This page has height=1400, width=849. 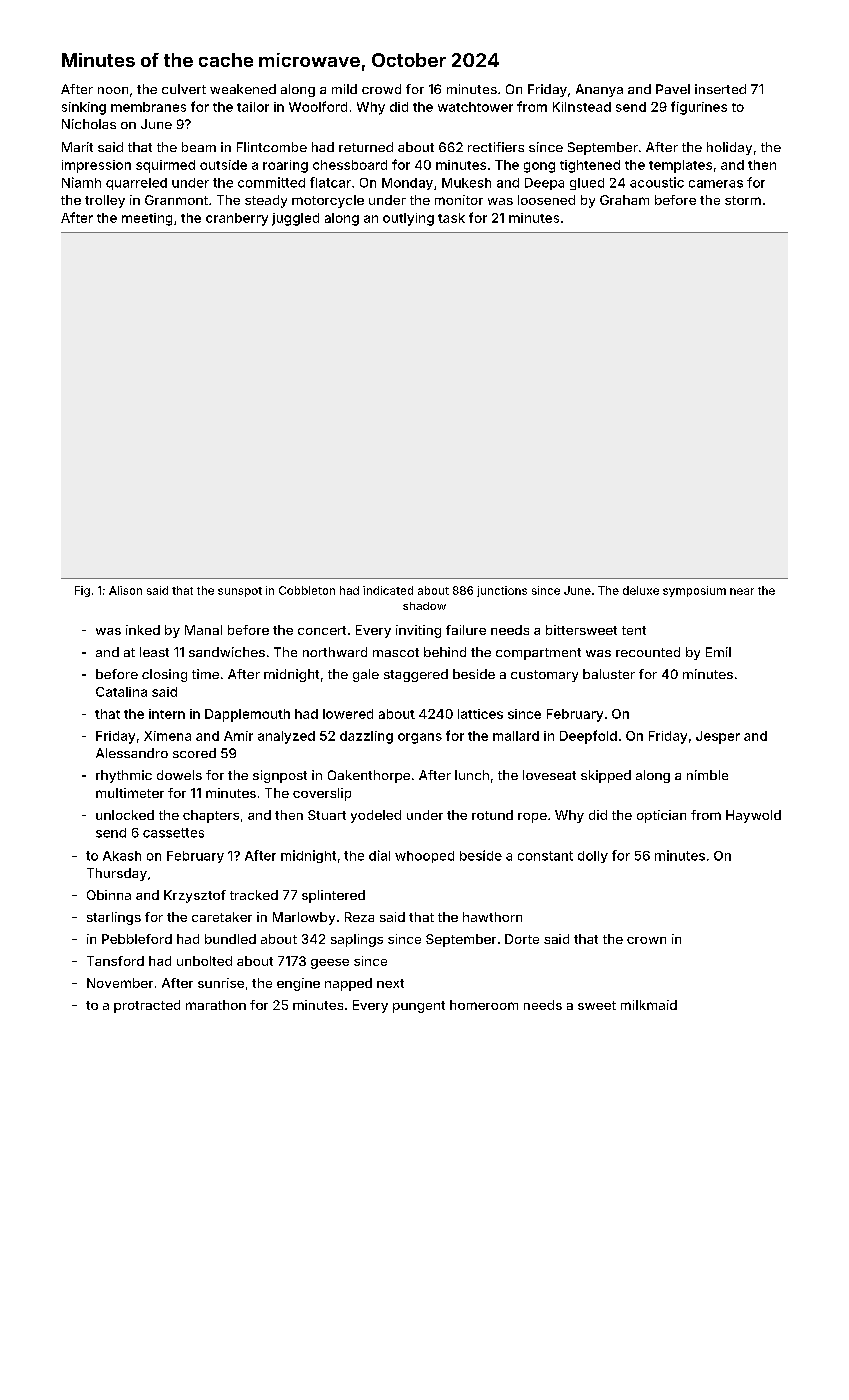 I want to click on Ananya, so click(x=599, y=90).
